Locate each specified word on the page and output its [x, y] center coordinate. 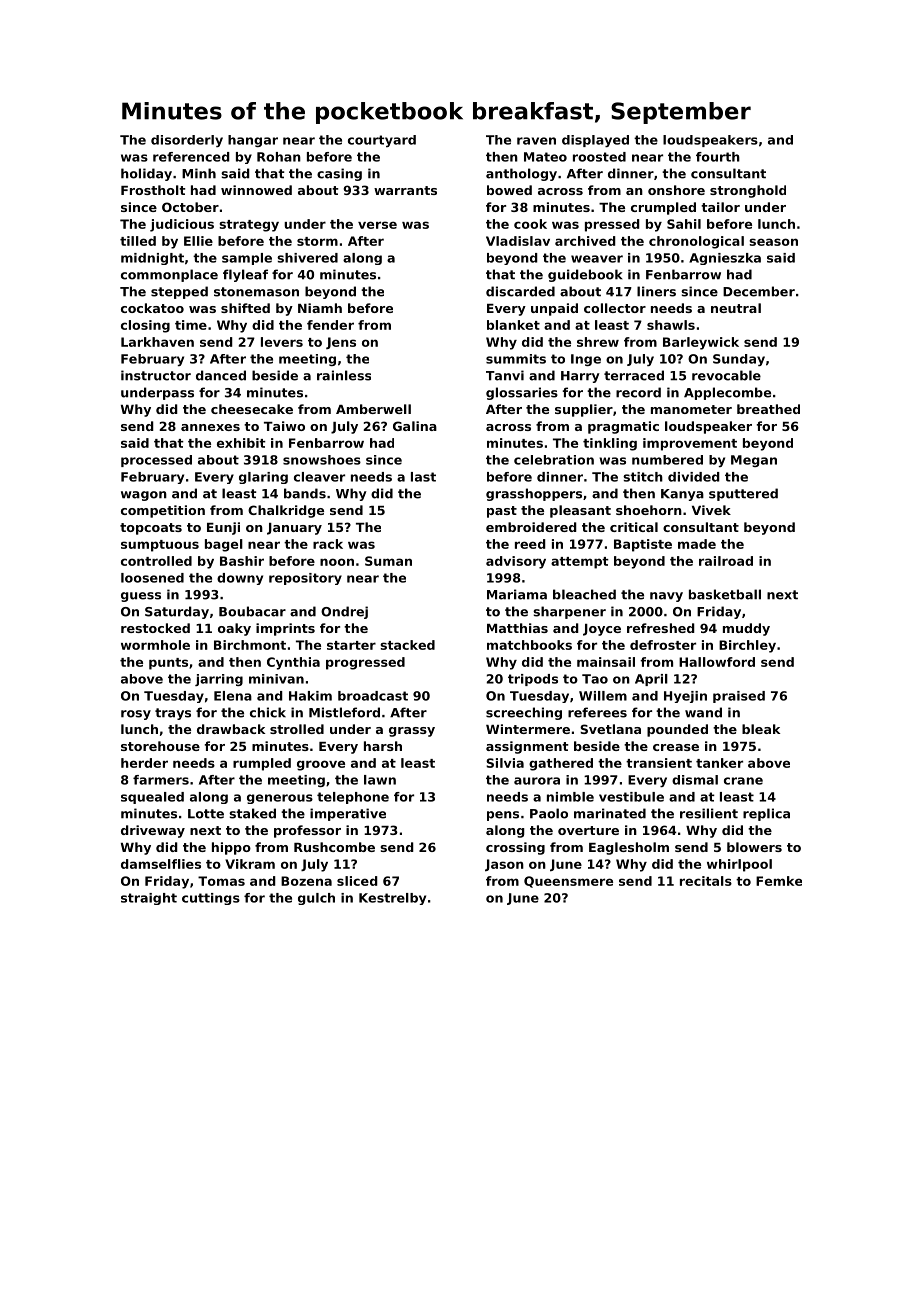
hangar [253, 141]
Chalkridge [286, 511]
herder [144, 763]
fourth [718, 157]
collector [615, 308]
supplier [584, 410]
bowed [509, 190]
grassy [412, 732]
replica [766, 814]
